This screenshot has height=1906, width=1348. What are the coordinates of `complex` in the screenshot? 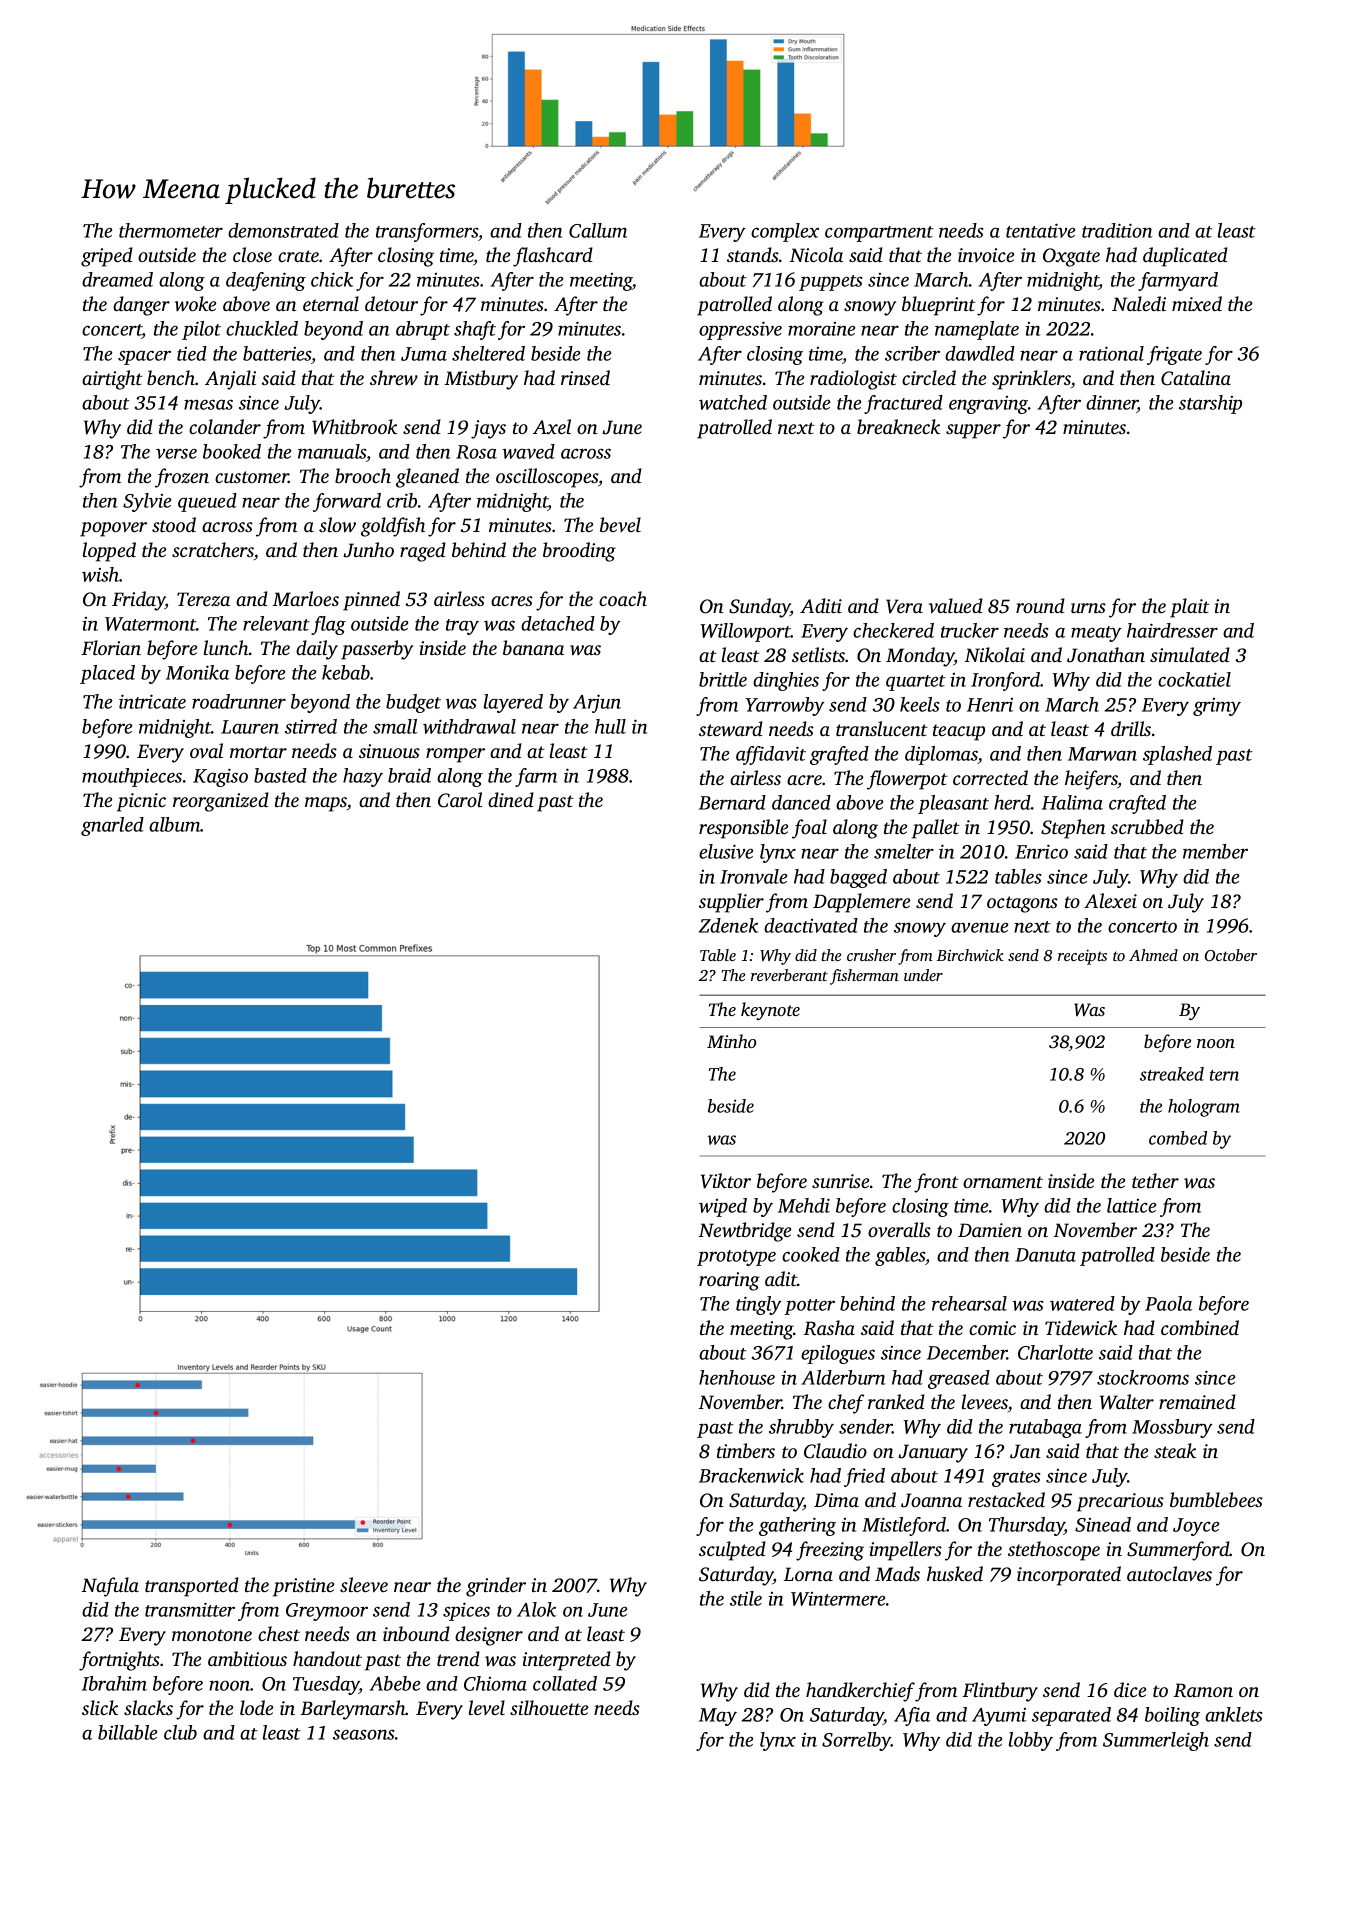 It's located at (785, 232).
